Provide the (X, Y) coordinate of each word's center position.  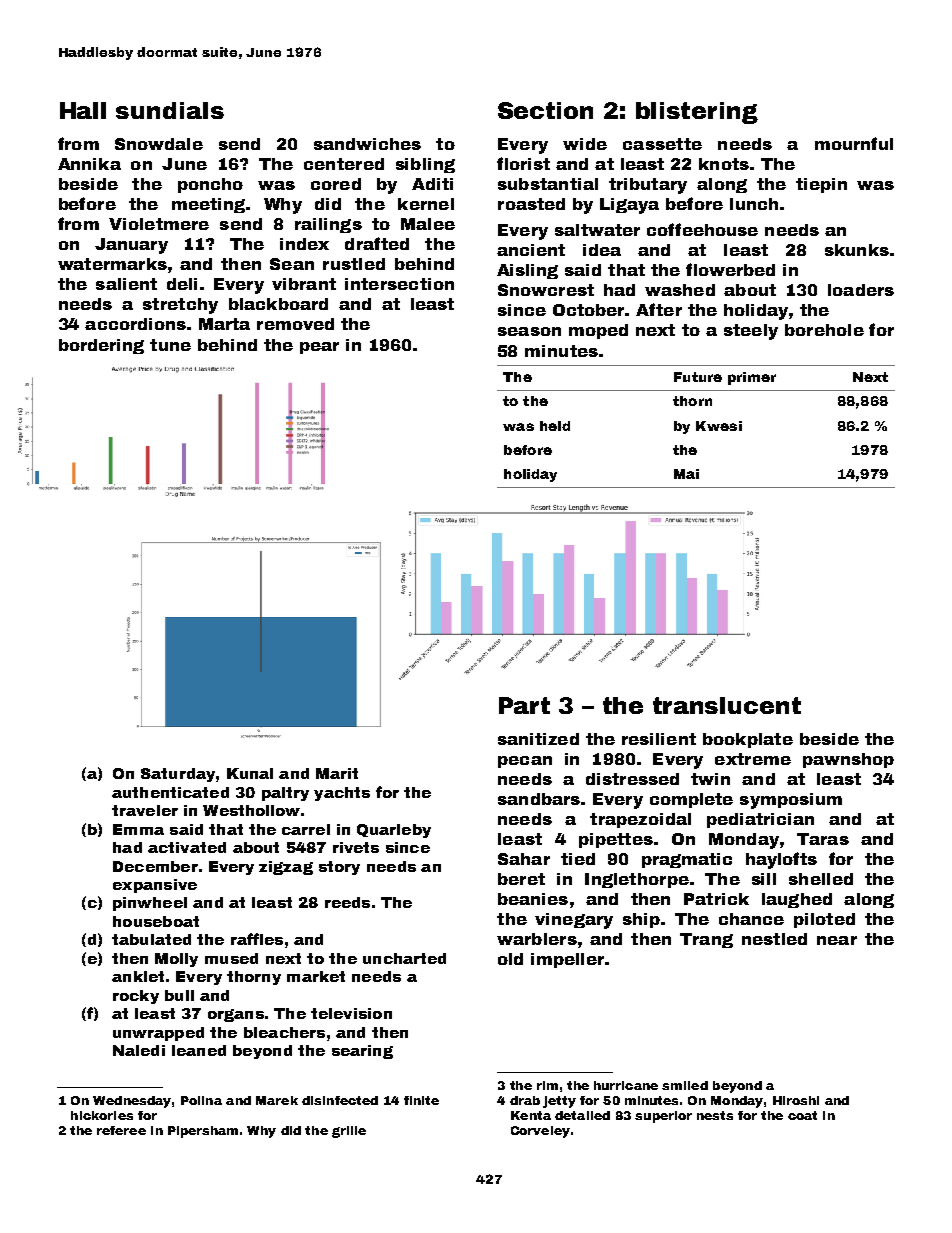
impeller (567, 960)
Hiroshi (796, 1100)
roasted (531, 204)
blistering (697, 113)
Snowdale (159, 144)
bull (179, 995)
